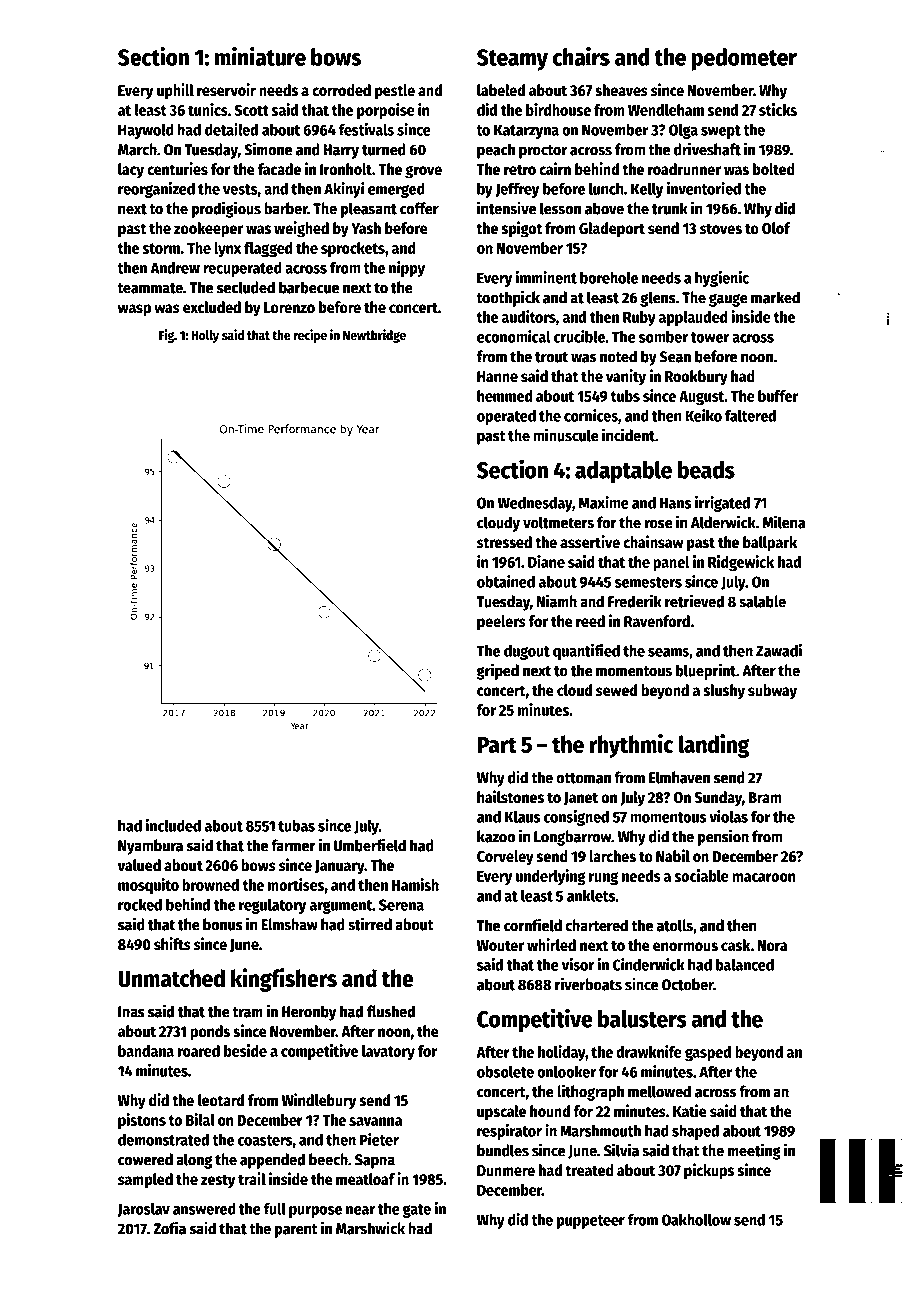 The image size is (924, 1308). What do you see at coordinates (528, 316) in the screenshot?
I see `auditors` at bounding box center [528, 316].
